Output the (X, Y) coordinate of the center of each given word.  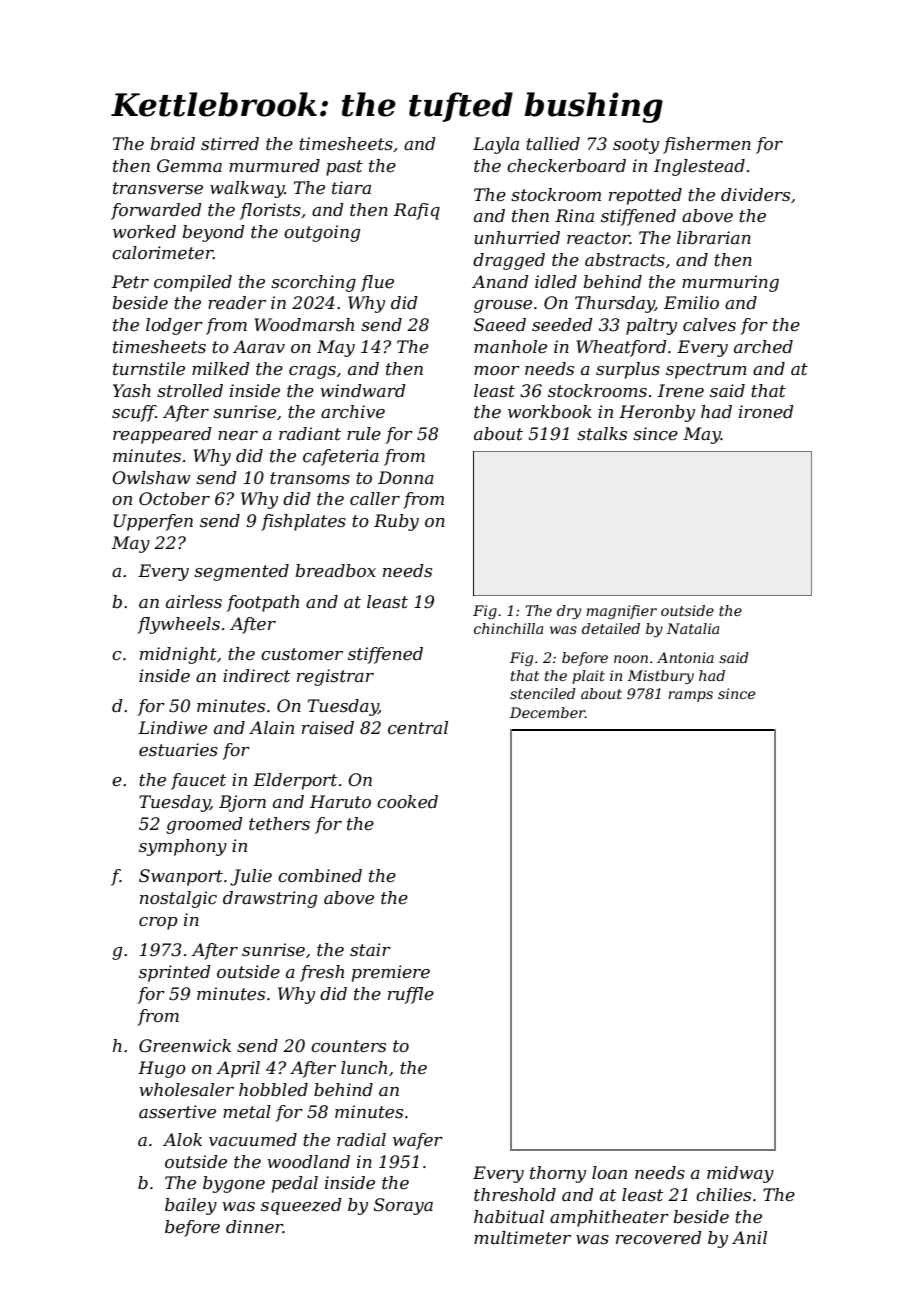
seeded (562, 325)
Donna (406, 477)
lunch (364, 1067)
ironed (766, 412)
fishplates (303, 522)
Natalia (693, 628)
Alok (182, 1139)
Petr (130, 281)
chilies (723, 1195)
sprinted (175, 973)
